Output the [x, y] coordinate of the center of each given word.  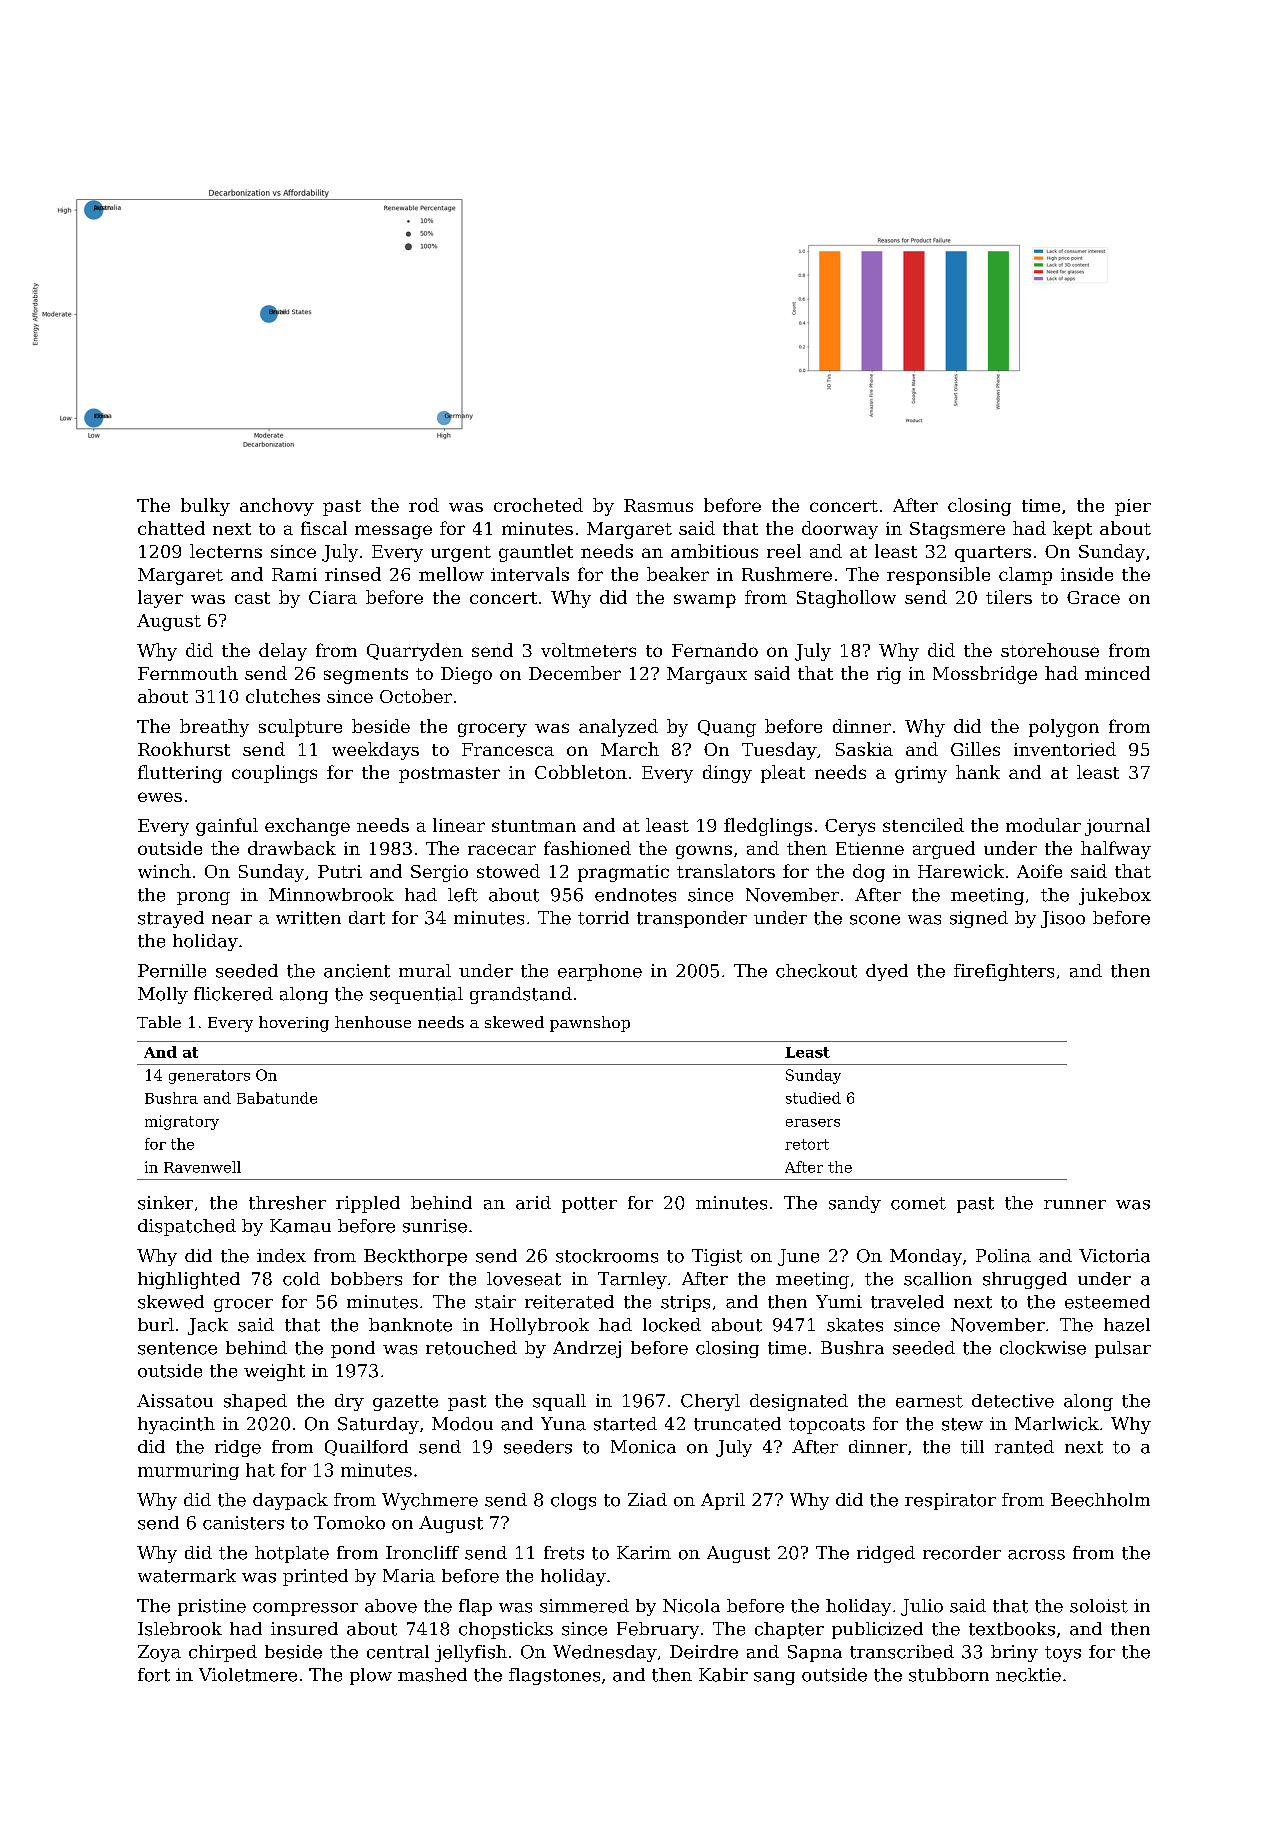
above [391, 1606]
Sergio [439, 873]
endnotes [635, 895]
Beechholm [1100, 1500]
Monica [643, 1447]
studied [813, 1098]
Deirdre [704, 1652]
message [393, 532]
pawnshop [590, 1024]
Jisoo [1063, 919]
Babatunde [277, 1098]
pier [1133, 507]
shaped [255, 1402]
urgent [461, 554]
